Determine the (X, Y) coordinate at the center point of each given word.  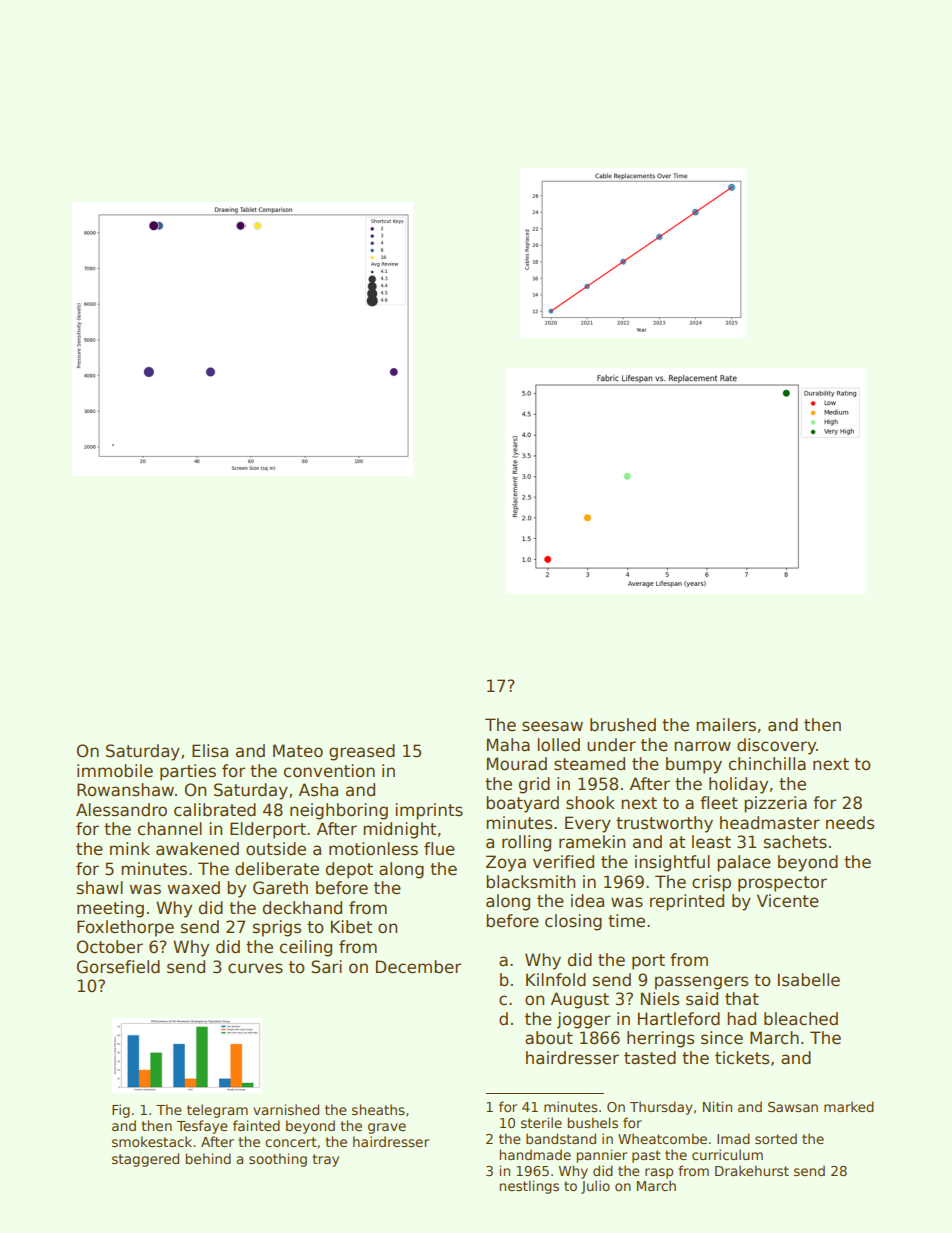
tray (325, 1160)
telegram (217, 1111)
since (722, 1038)
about (549, 1038)
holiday (738, 785)
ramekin (592, 842)
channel (170, 829)
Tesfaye (202, 1127)
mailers (726, 725)
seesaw (552, 726)
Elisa (210, 751)
